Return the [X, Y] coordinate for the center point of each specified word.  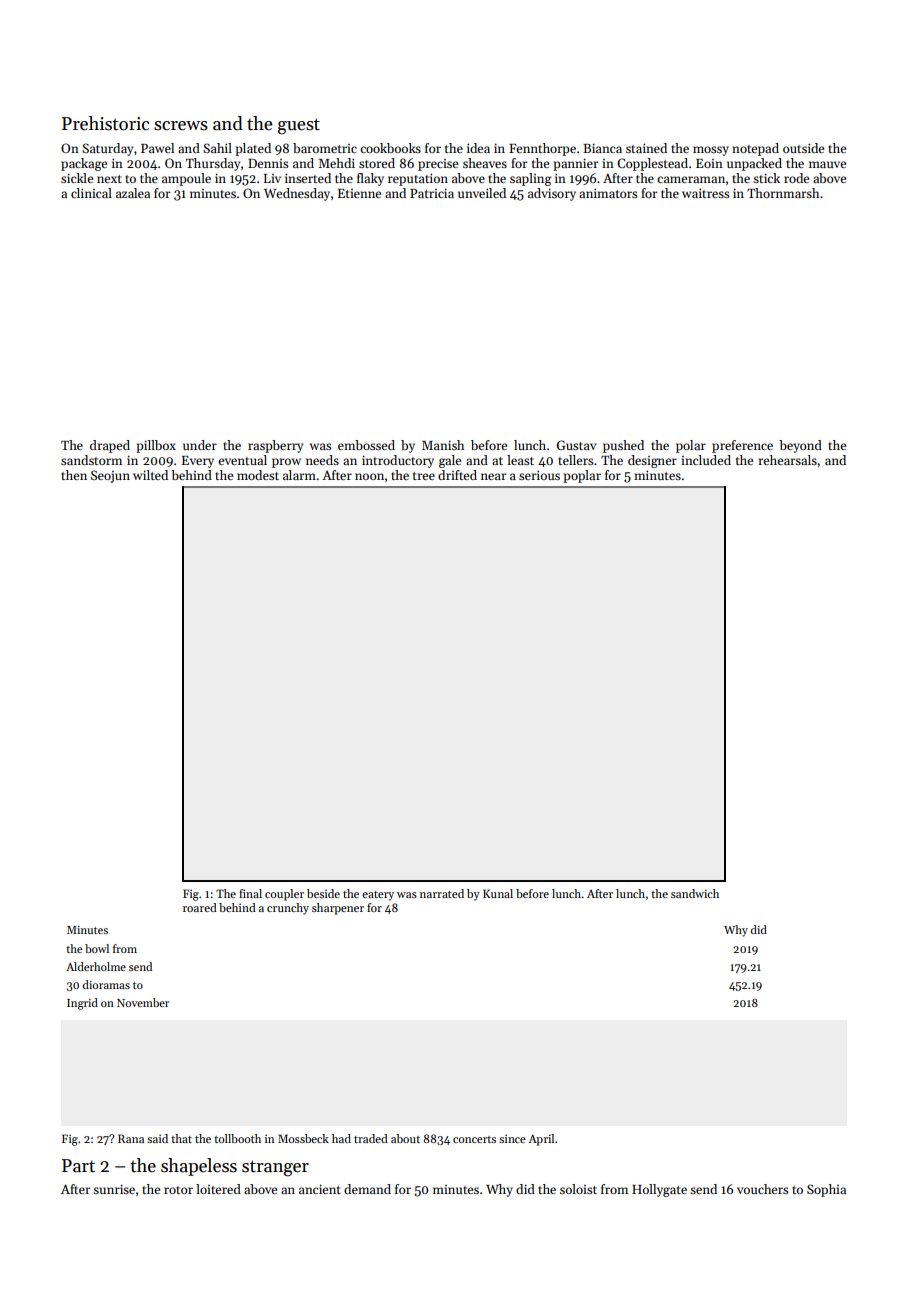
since [512, 1138]
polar [691, 446]
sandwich [695, 893]
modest [258, 475]
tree [424, 476]
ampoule [186, 179]
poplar [582, 476]
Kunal [498, 893]
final [250, 893]
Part [78, 1166]
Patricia [432, 193]
